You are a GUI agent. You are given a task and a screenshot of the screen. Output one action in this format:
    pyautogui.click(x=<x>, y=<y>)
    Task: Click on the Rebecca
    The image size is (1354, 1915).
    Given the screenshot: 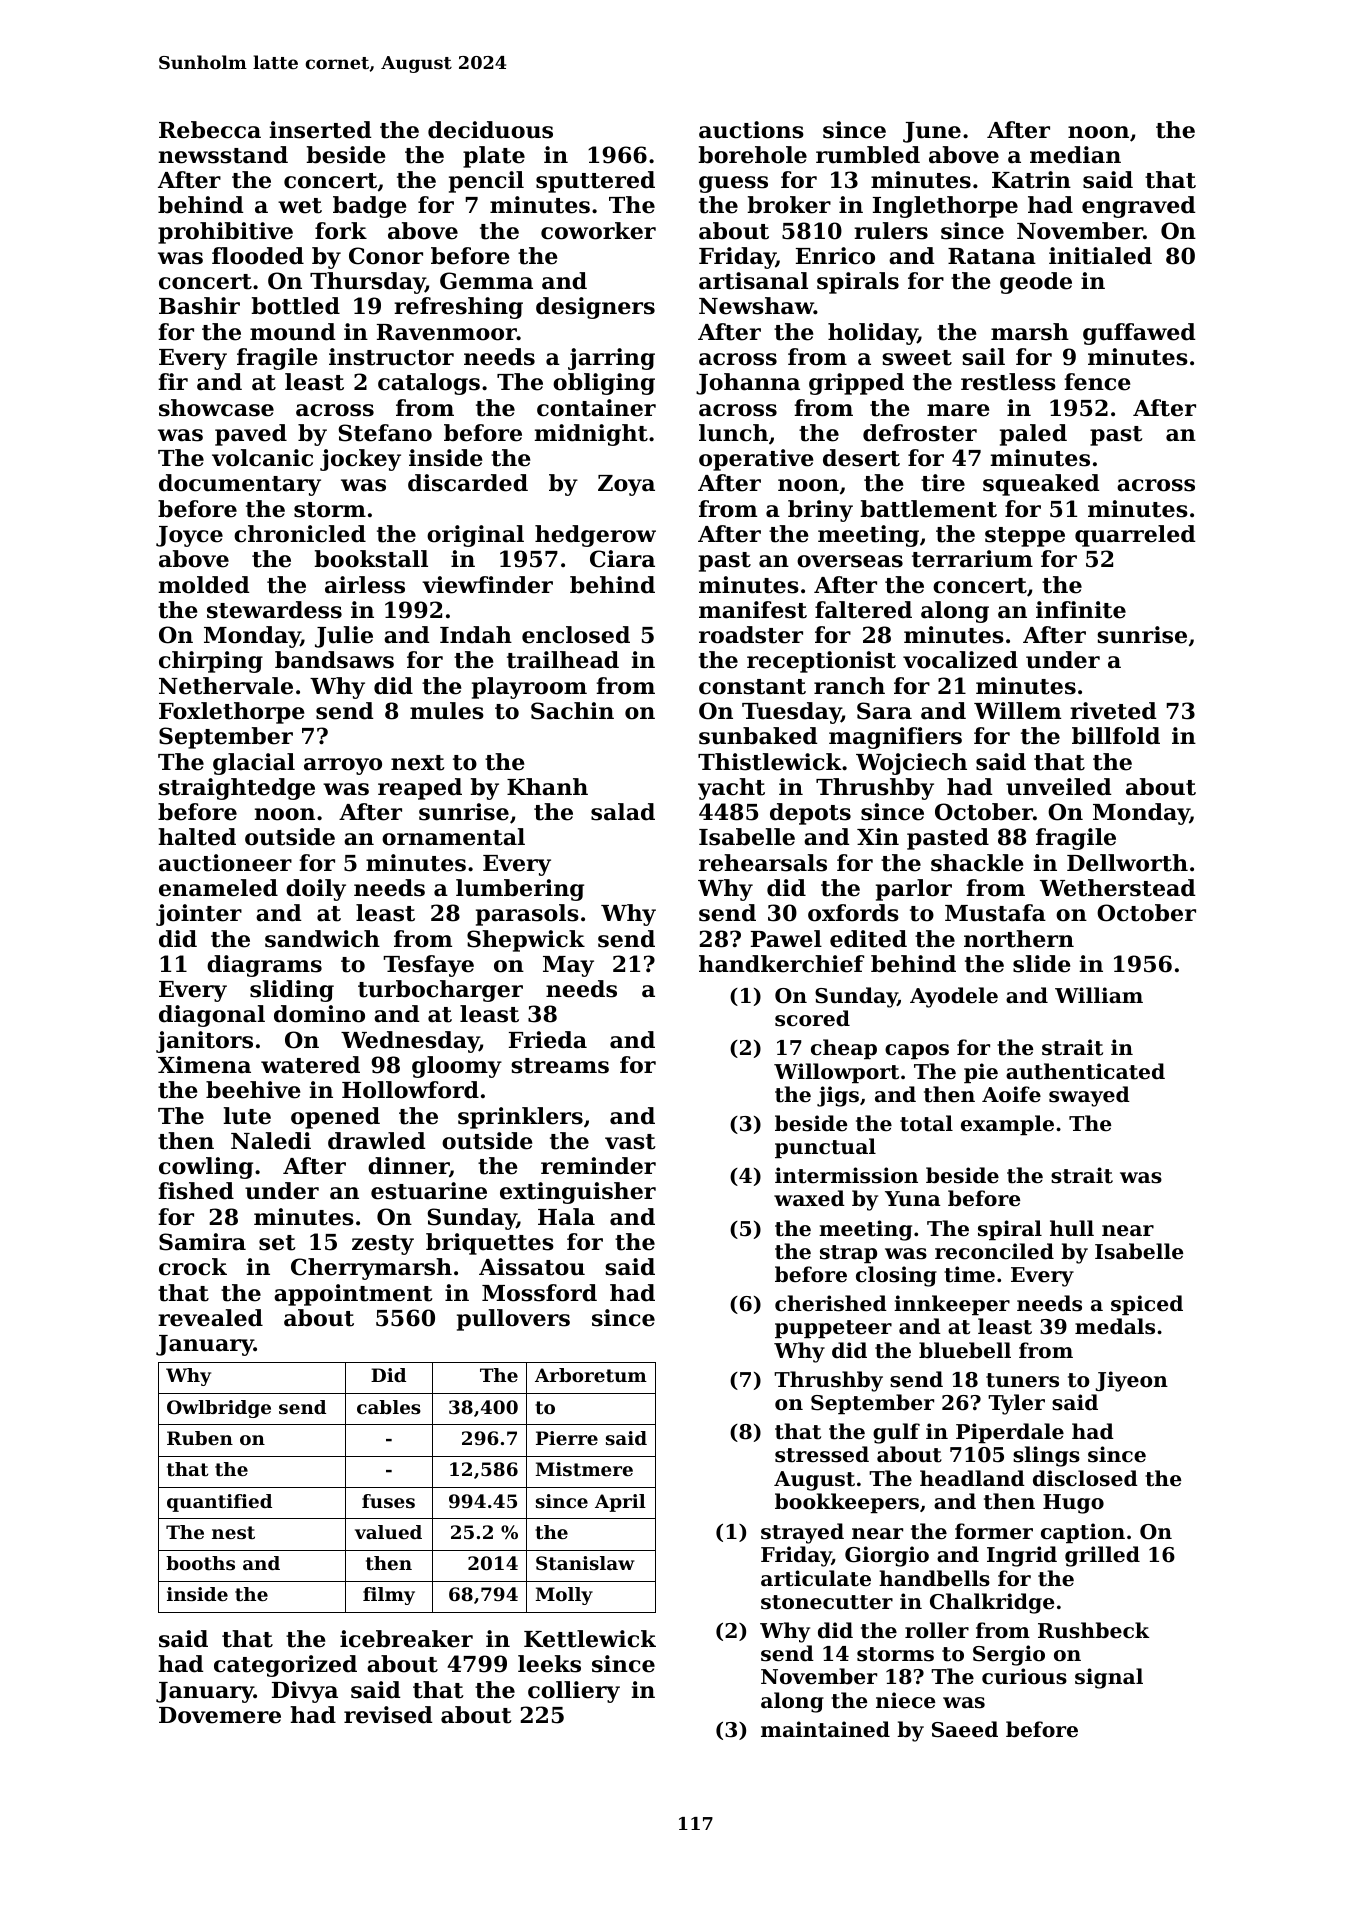 What is the action you would take?
    pyautogui.click(x=210, y=130)
